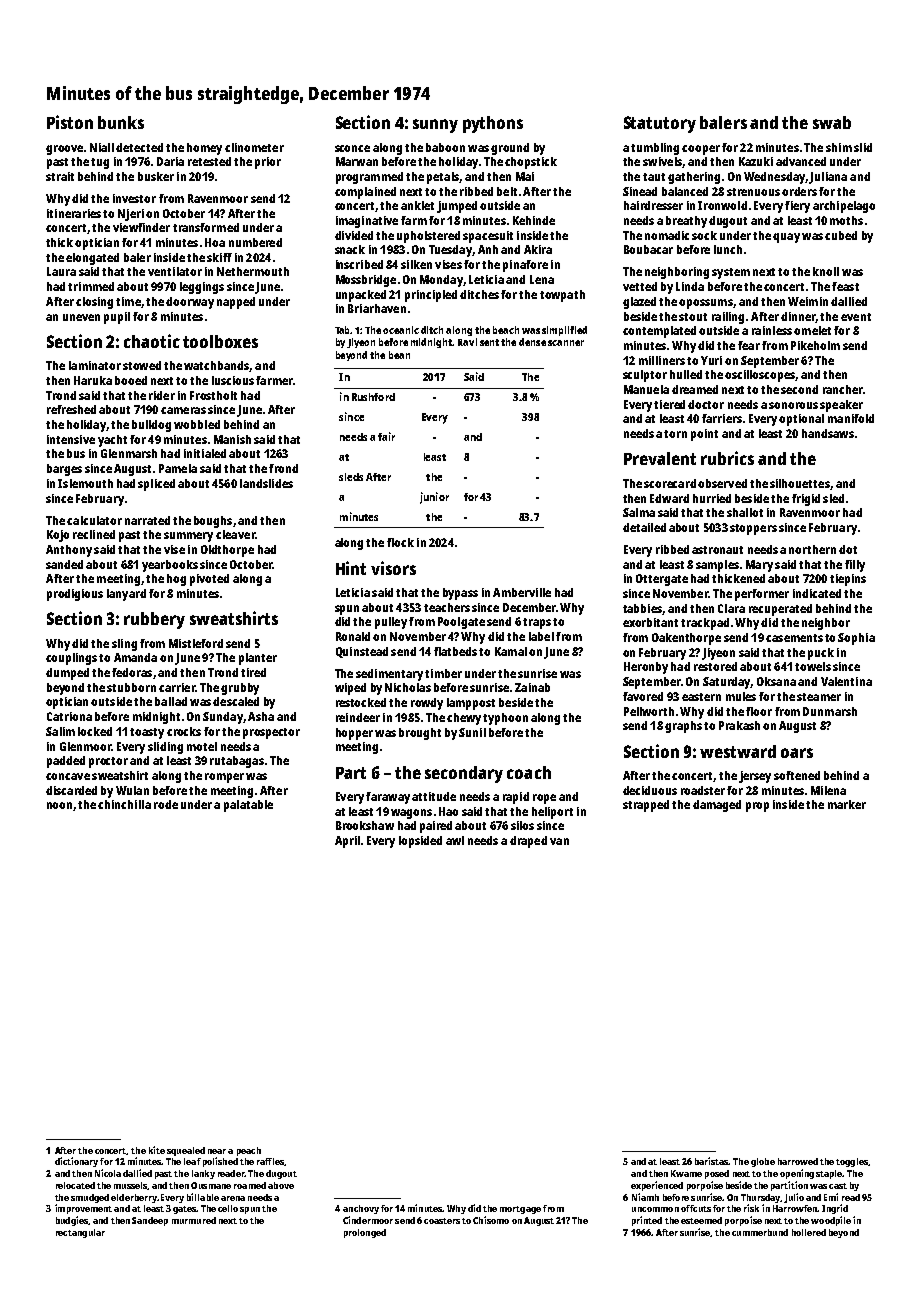  Describe the element at coordinates (520, 1210) in the screenshot. I see `mortgage` at that location.
